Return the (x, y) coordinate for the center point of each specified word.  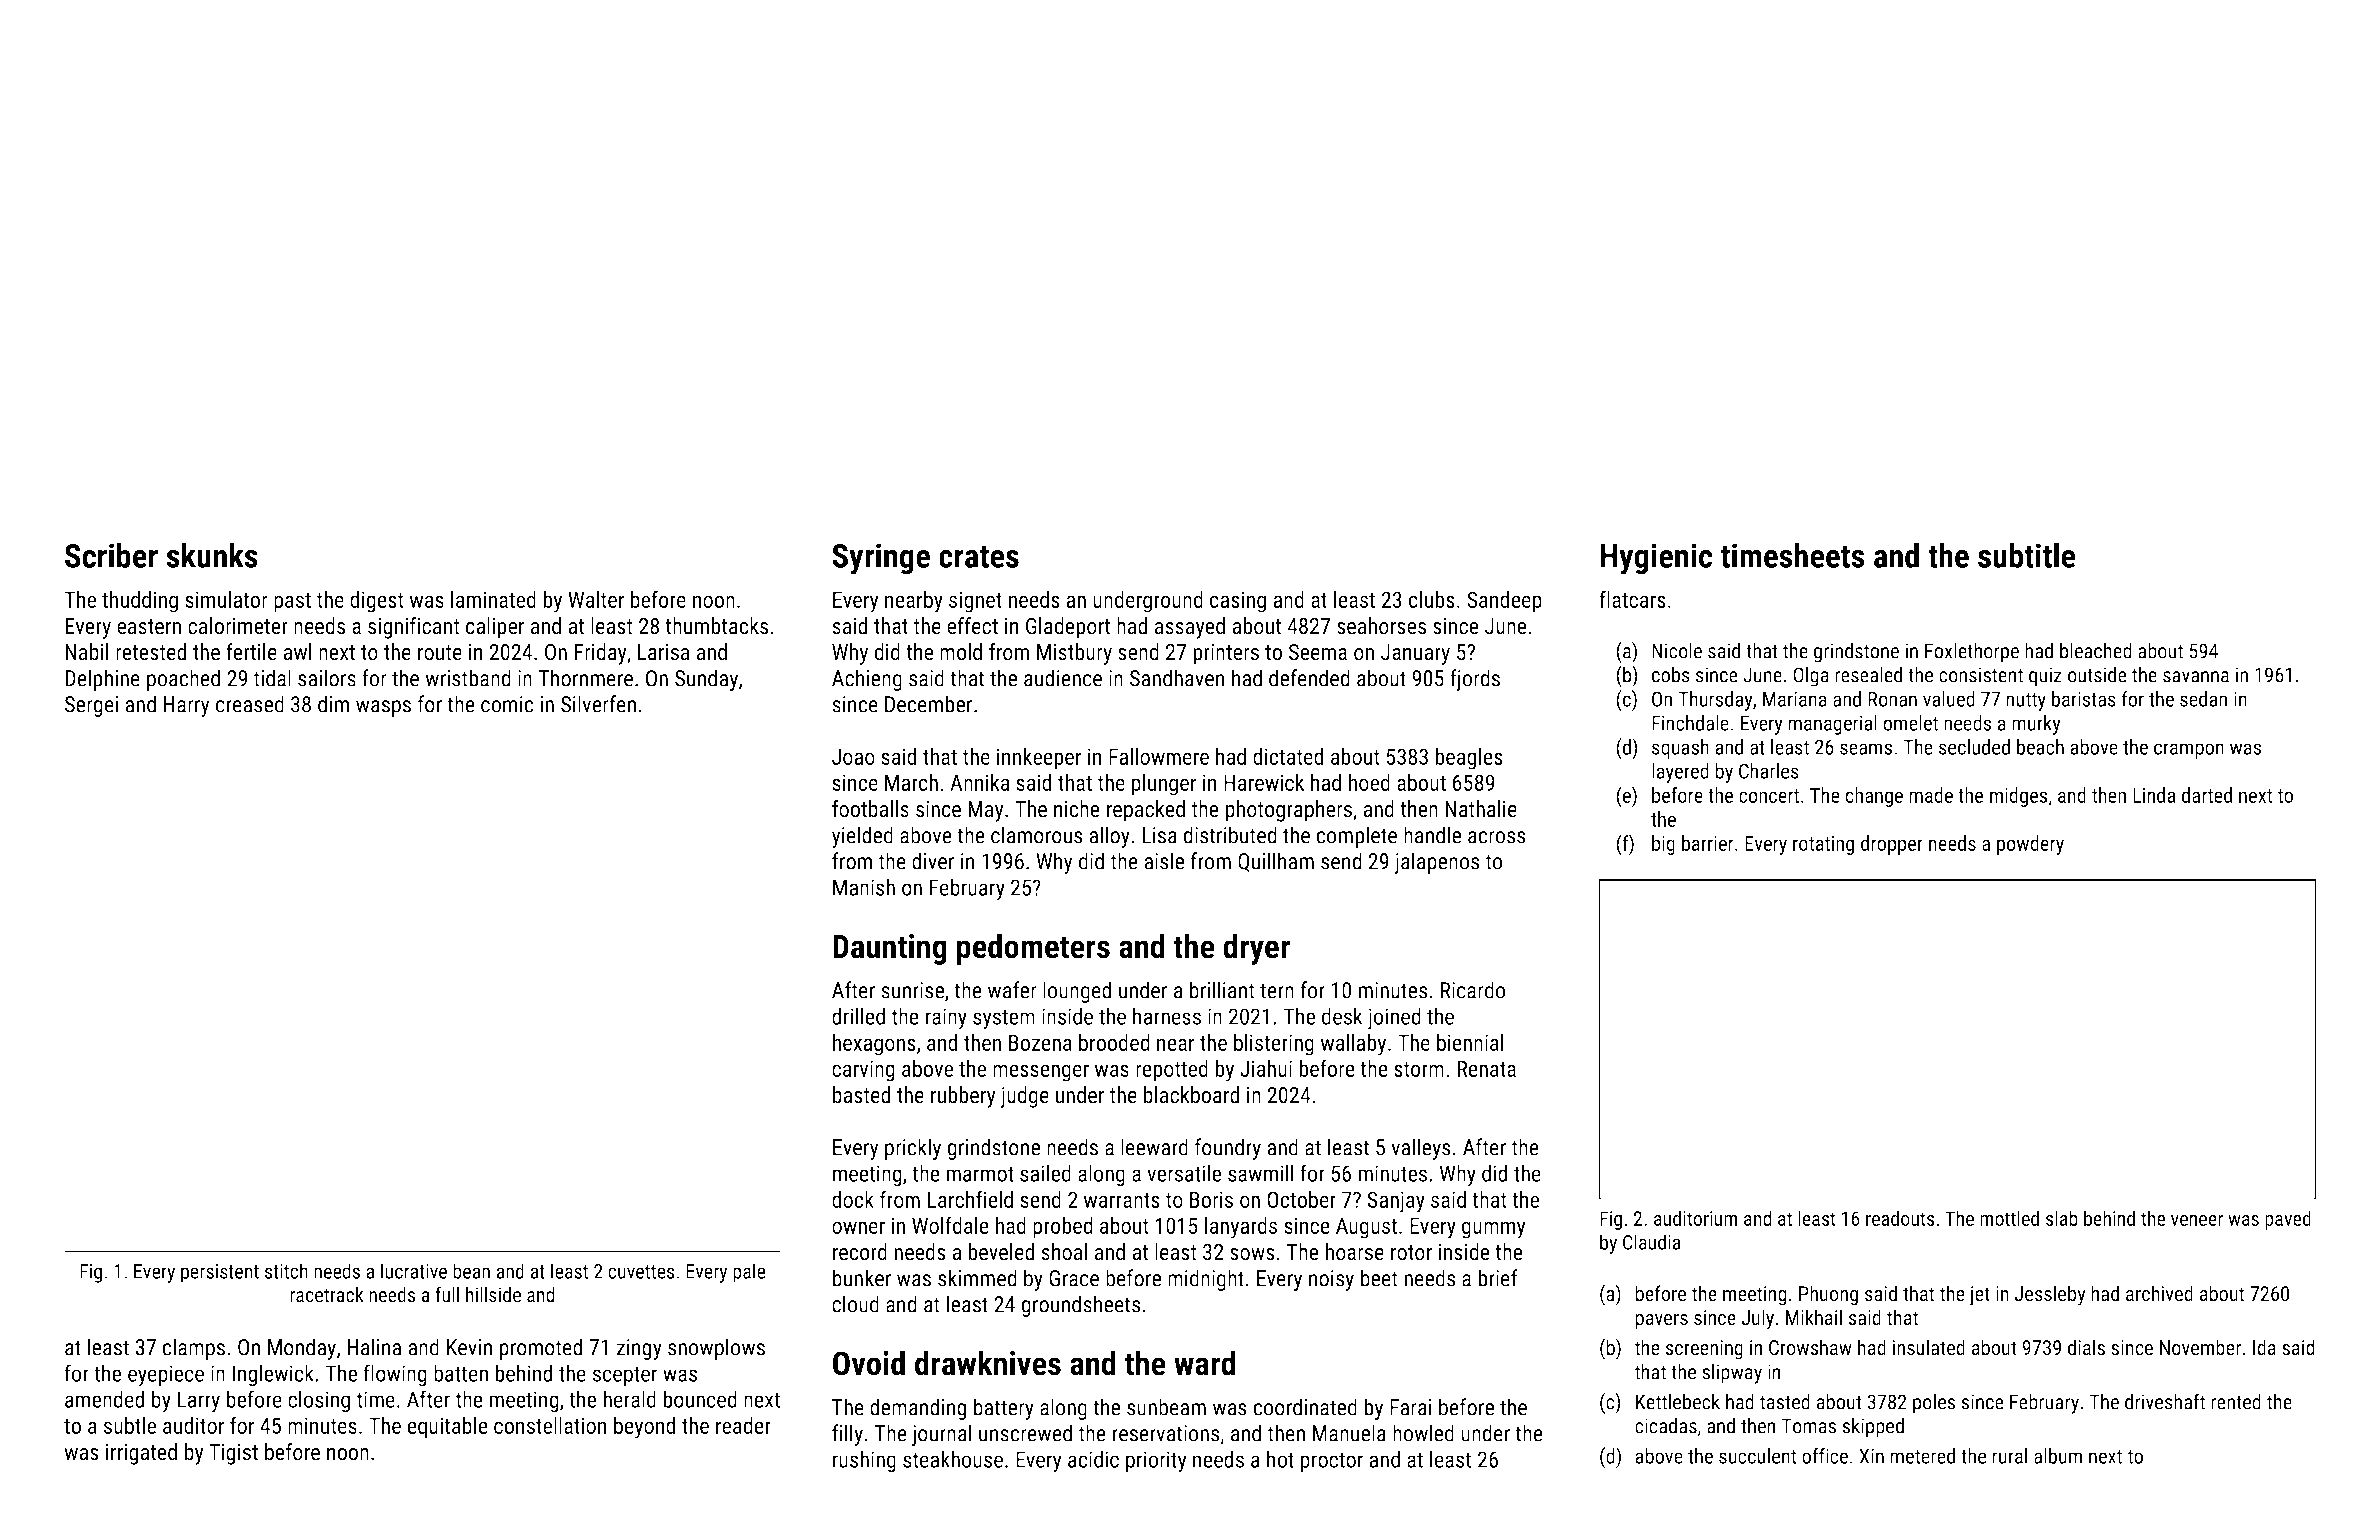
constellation (550, 1425)
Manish (864, 887)
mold (961, 652)
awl (297, 652)
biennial (1470, 1042)
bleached (2096, 650)
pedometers (1033, 949)
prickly (913, 1149)
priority (1156, 1462)
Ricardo (1473, 990)
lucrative (414, 1271)
